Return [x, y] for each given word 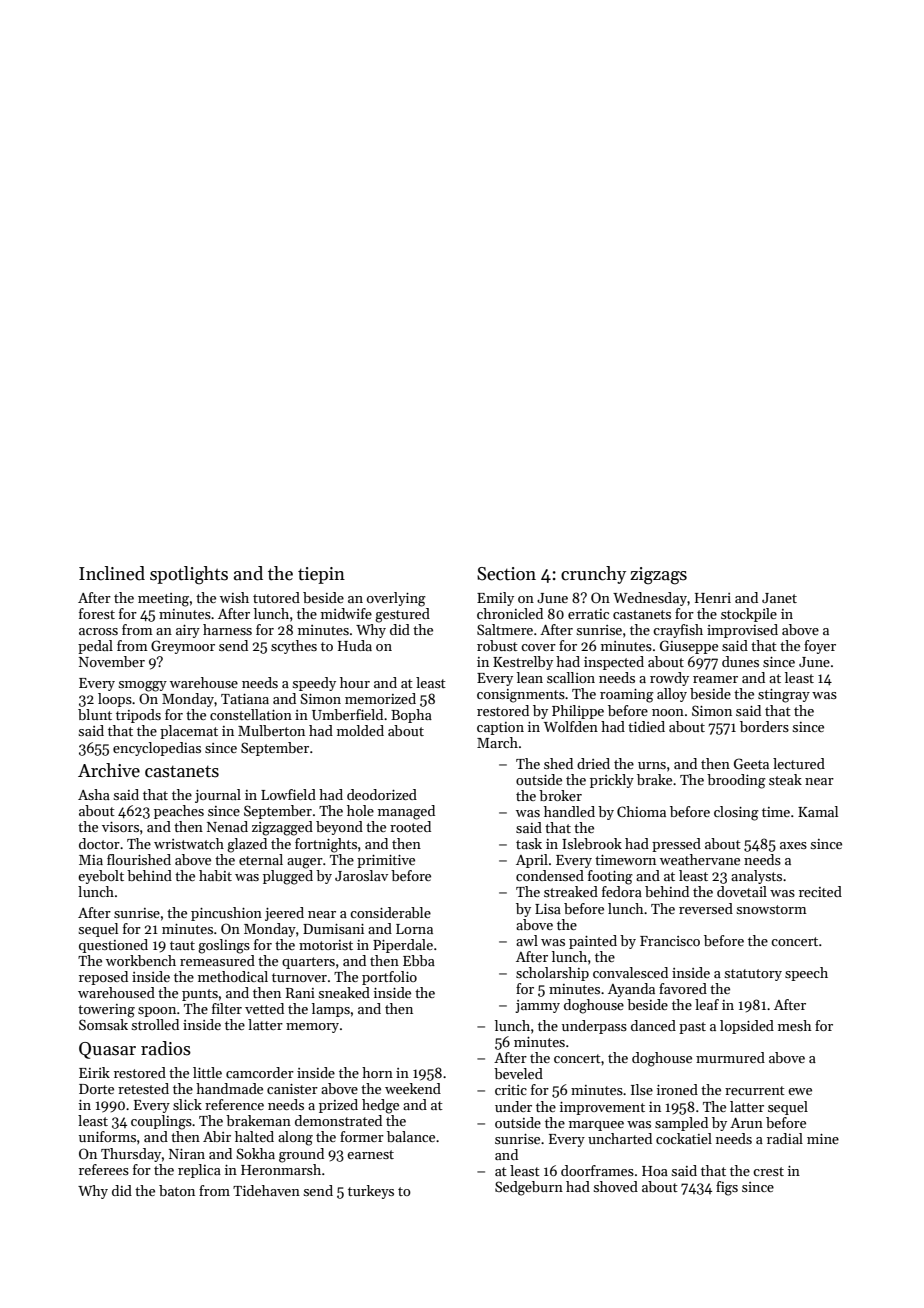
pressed [676, 845]
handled [569, 811]
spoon [157, 1012]
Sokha [255, 1153]
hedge [380, 1106]
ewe [800, 1091]
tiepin [321, 575]
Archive [109, 770]
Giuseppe [689, 647]
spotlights [189, 575]
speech [806, 974]
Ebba [419, 960]
